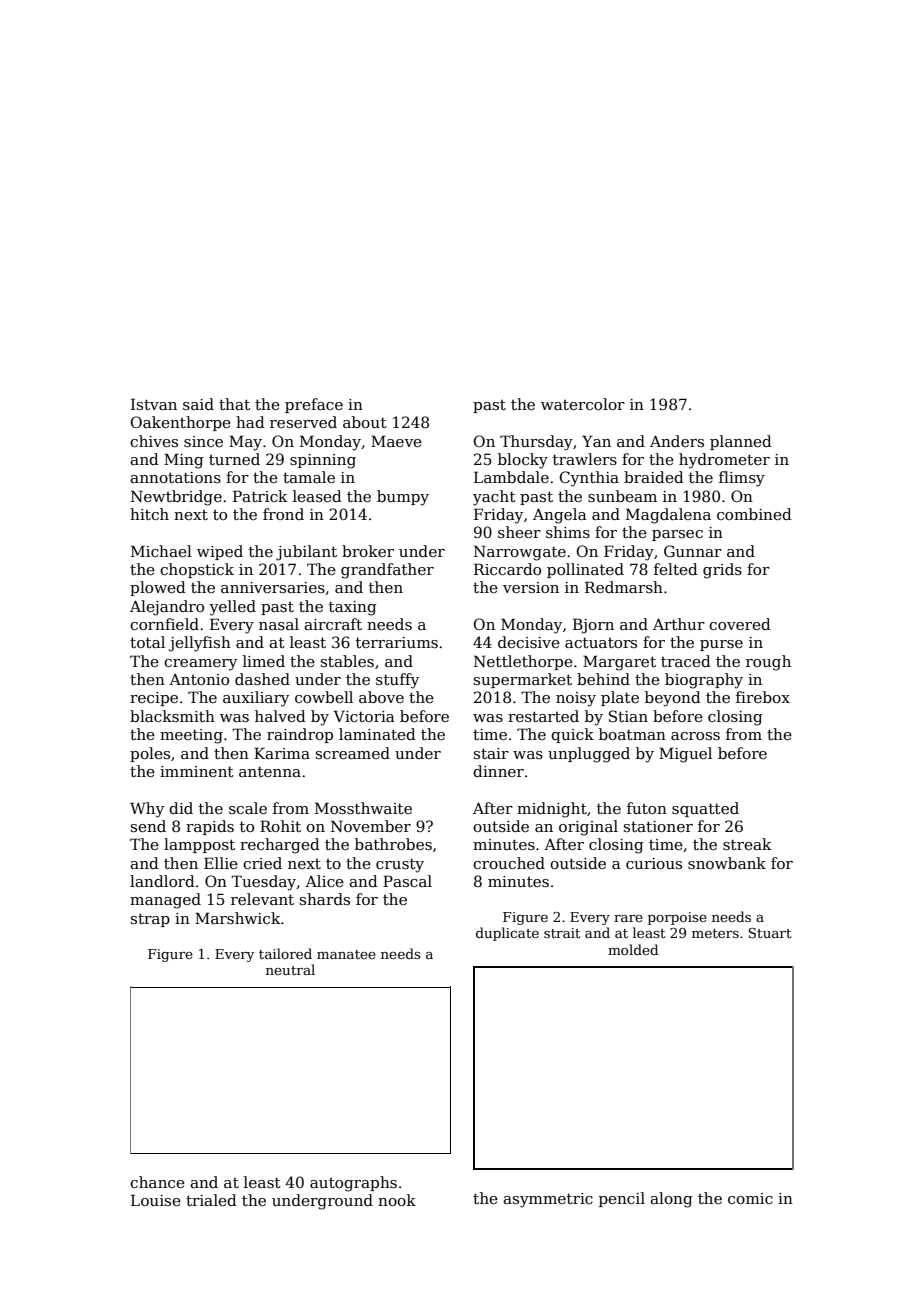 This image has width=924, height=1314. What do you see at coordinates (150, 920) in the image?
I see `strap` at bounding box center [150, 920].
